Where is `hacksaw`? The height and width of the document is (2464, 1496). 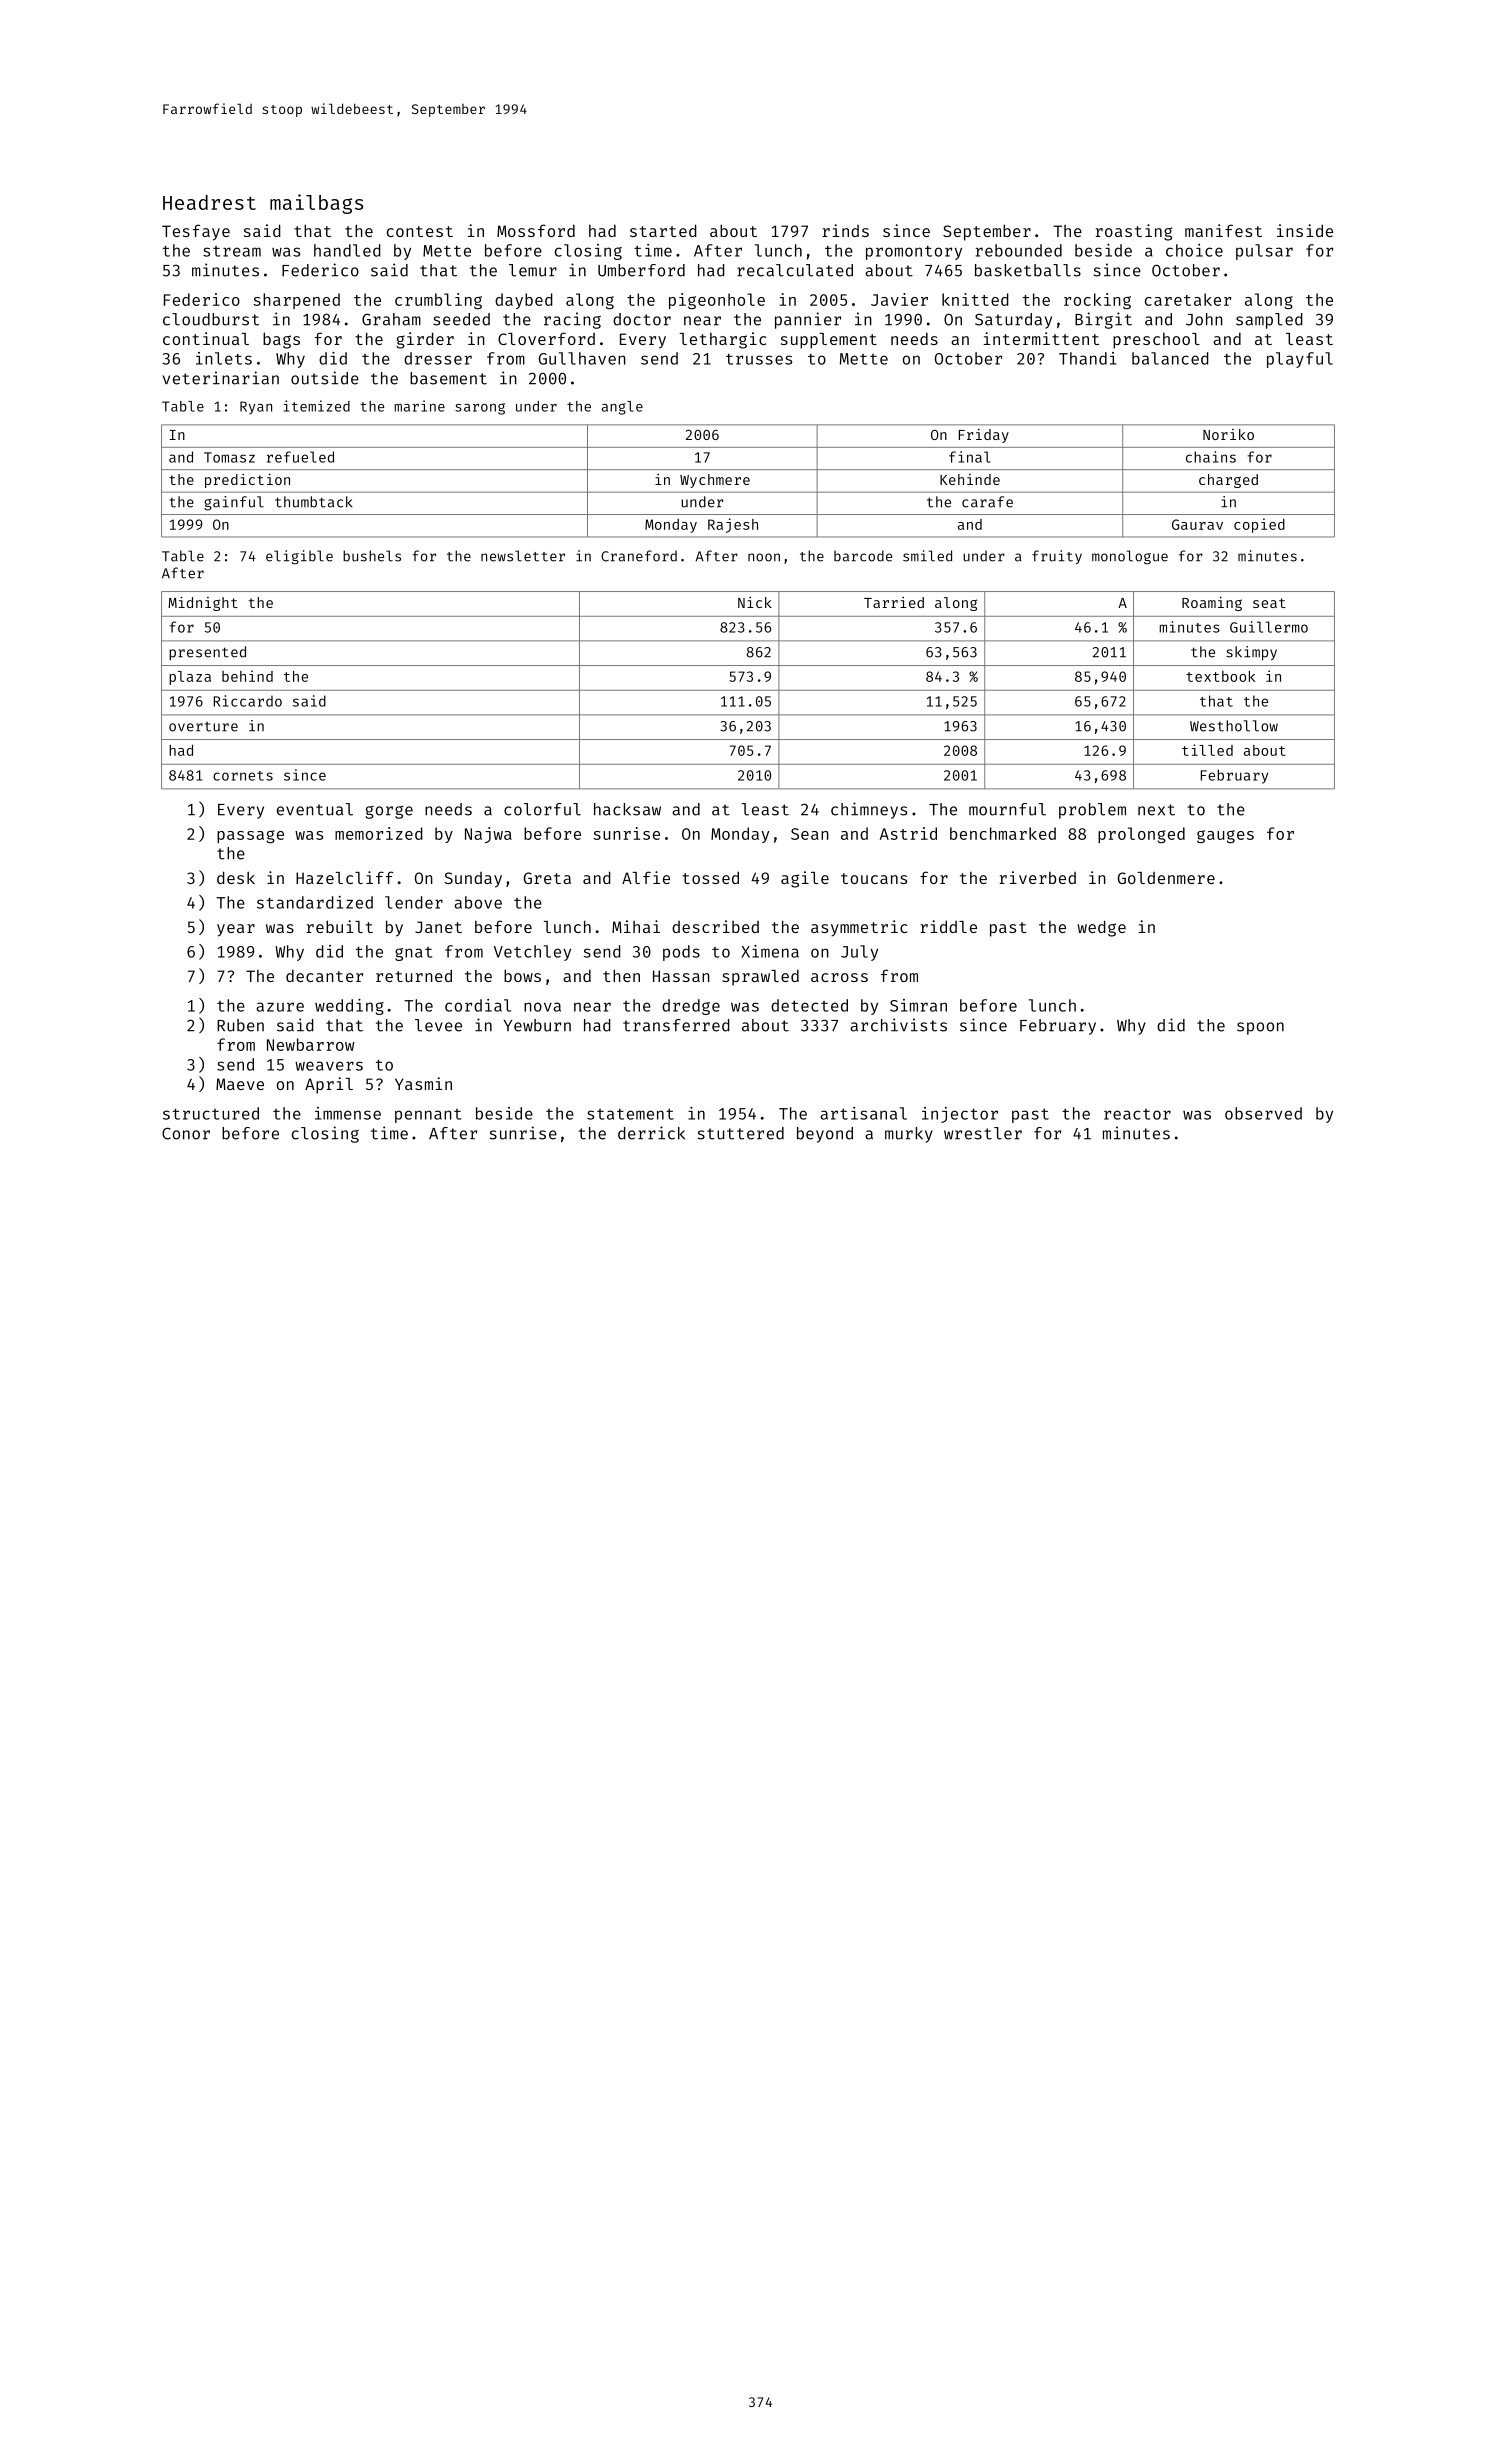
hacksaw is located at coordinates (627, 809).
